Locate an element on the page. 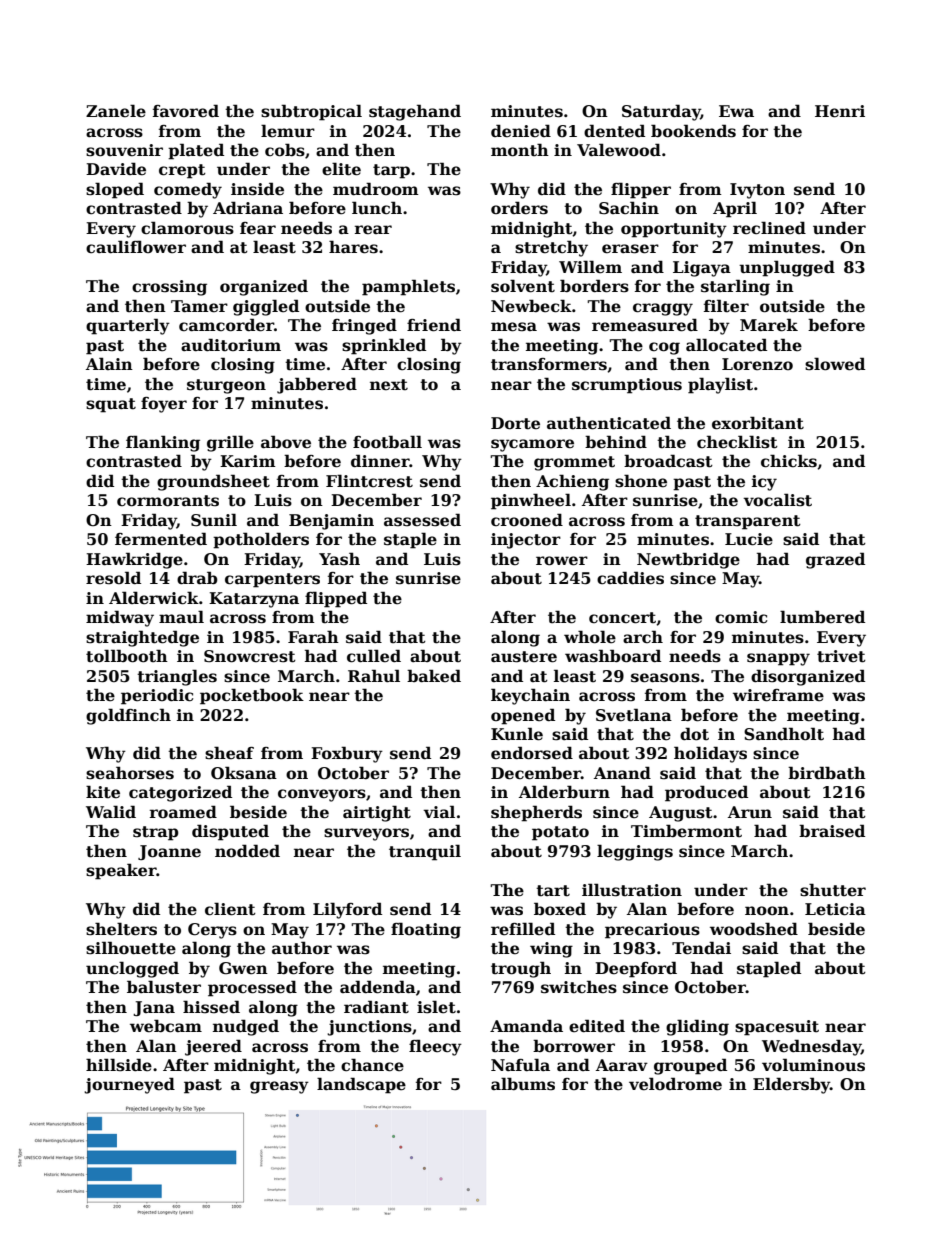  landscape is located at coordinates (361, 1085).
